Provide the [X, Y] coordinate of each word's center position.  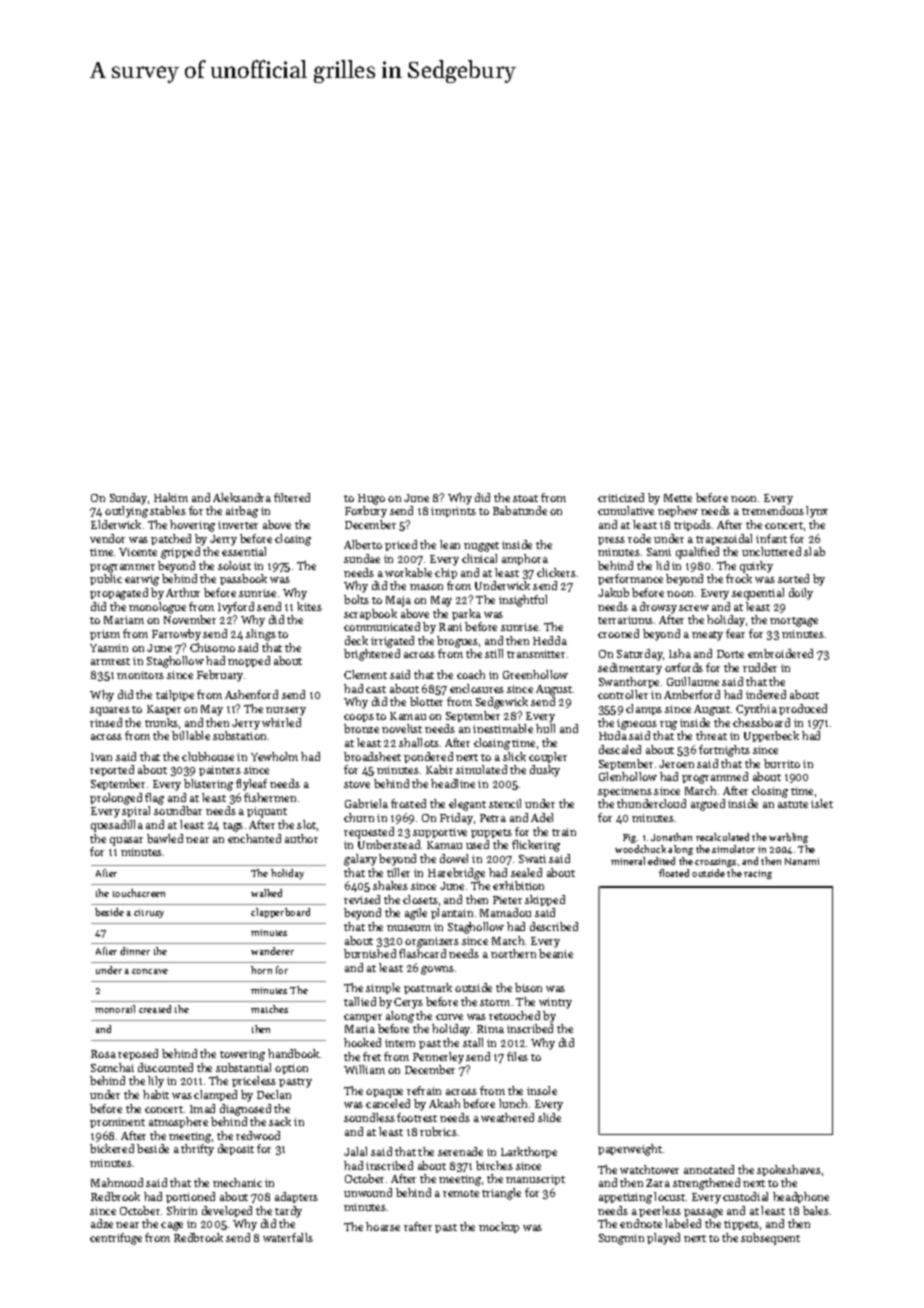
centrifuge [116, 1239]
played [663, 1239]
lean [450, 544]
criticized [621, 497]
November [190, 619]
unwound [368, 1192]
